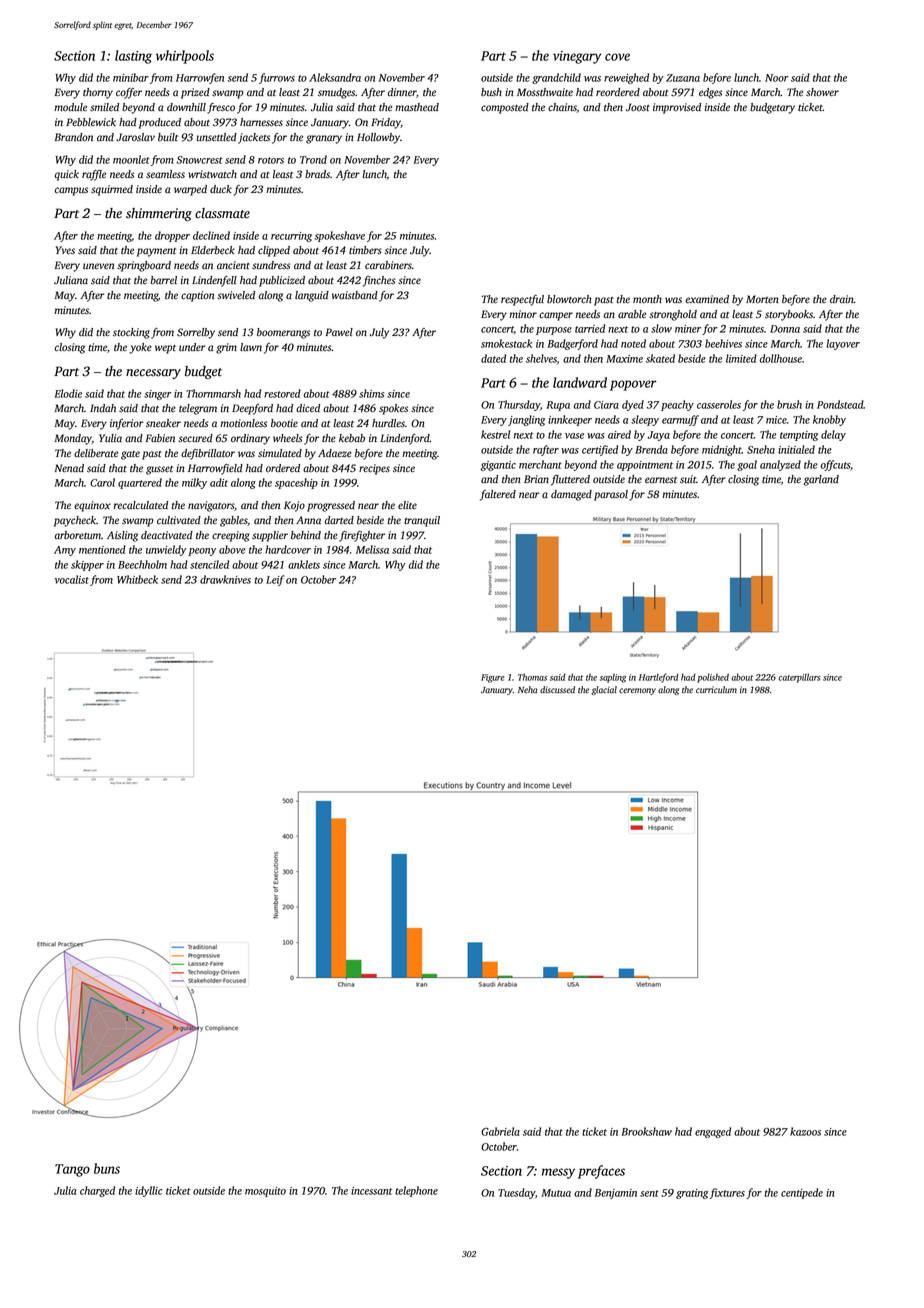 The width and height of the screenshot is (924, 1308). I want to click on polished, so click(713, 678).
